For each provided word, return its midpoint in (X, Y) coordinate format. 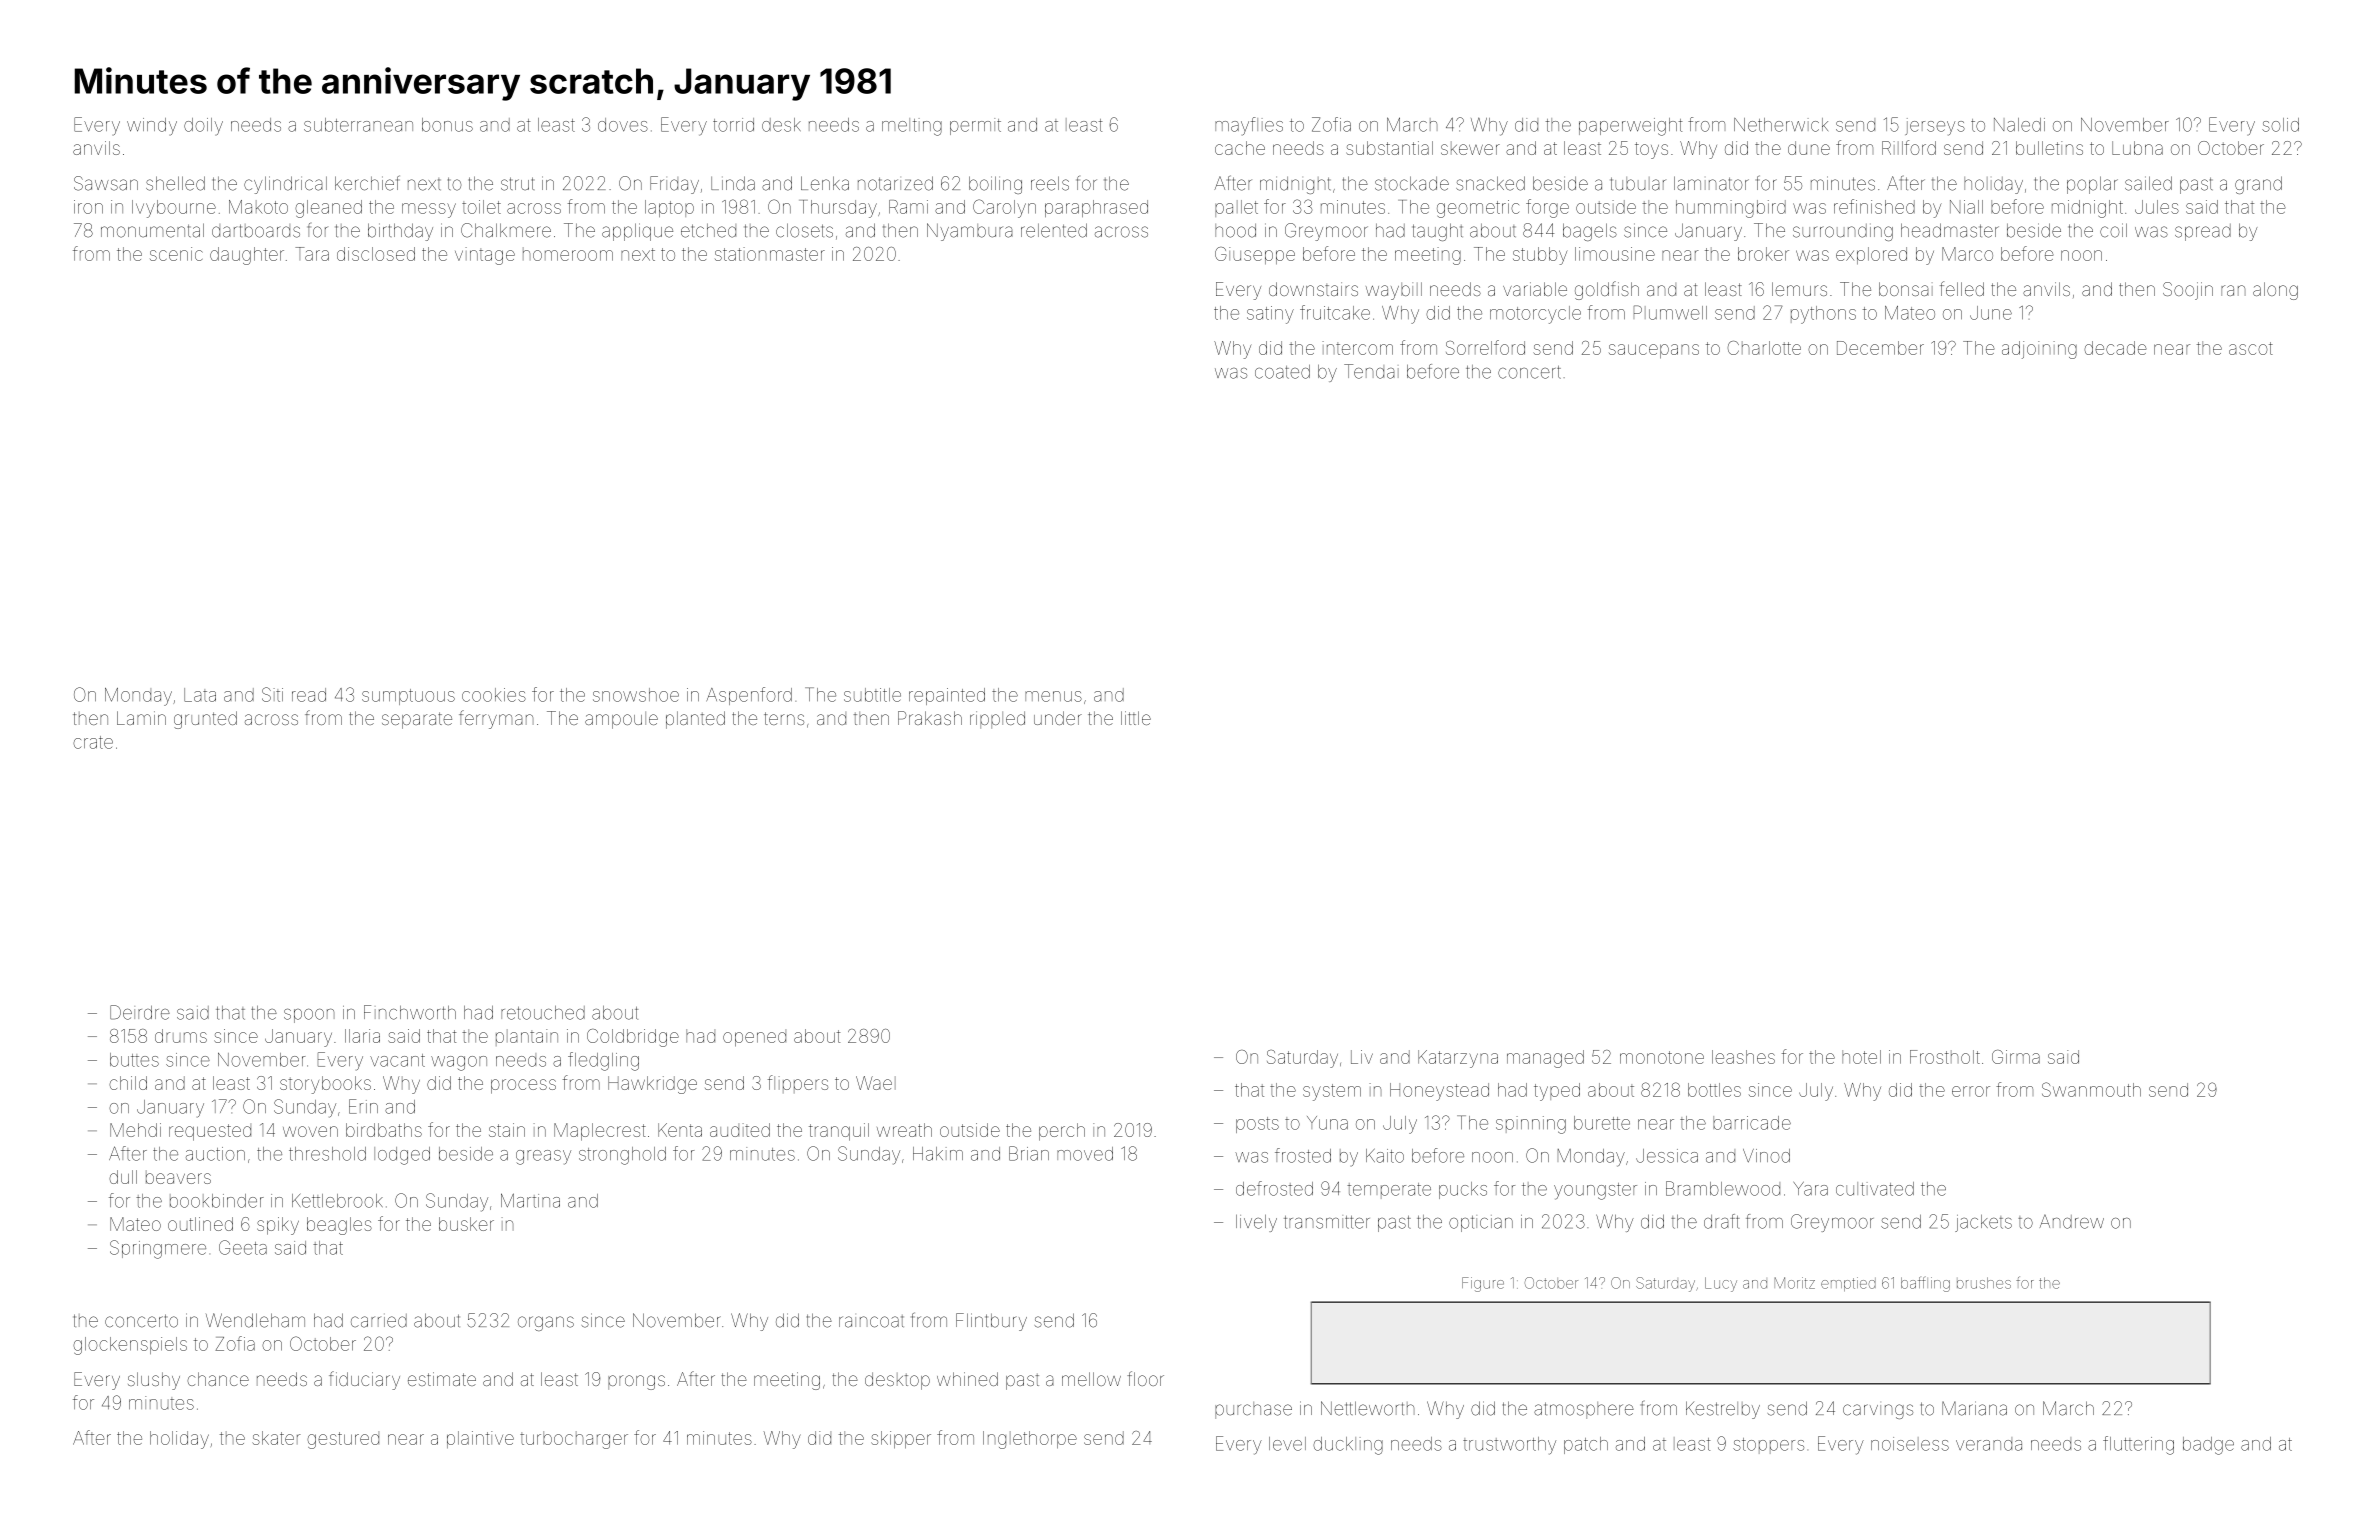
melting (912, 127)
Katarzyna (1458, 1059)
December (1880, 348)
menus (1053, 696)
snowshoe (636, 695)
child (128, 1083)
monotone (1662, 1057)
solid (2280, 125)
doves (623, 125)
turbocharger (574, 1440)
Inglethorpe (1030, 1440)
